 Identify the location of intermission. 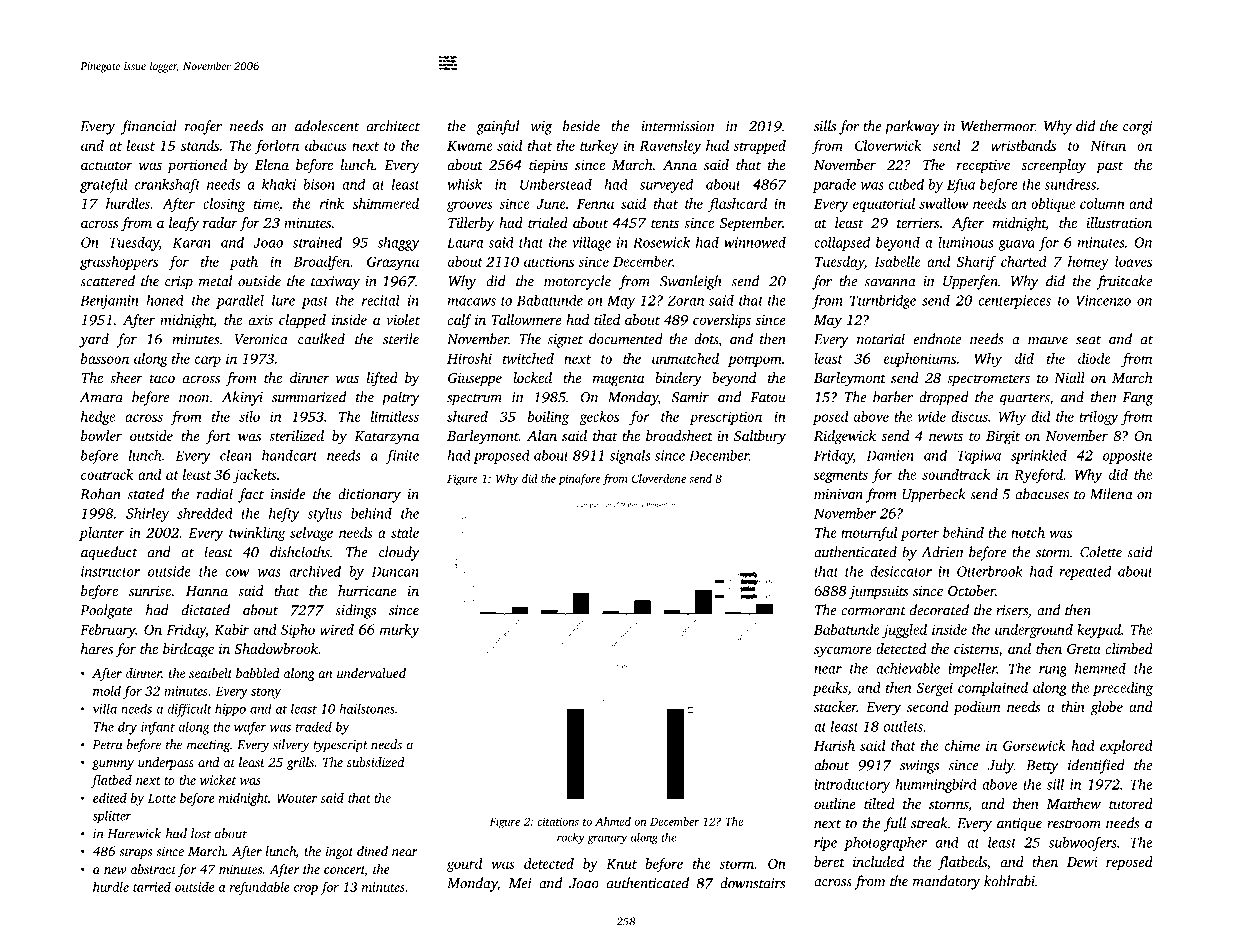
(678, 126).
